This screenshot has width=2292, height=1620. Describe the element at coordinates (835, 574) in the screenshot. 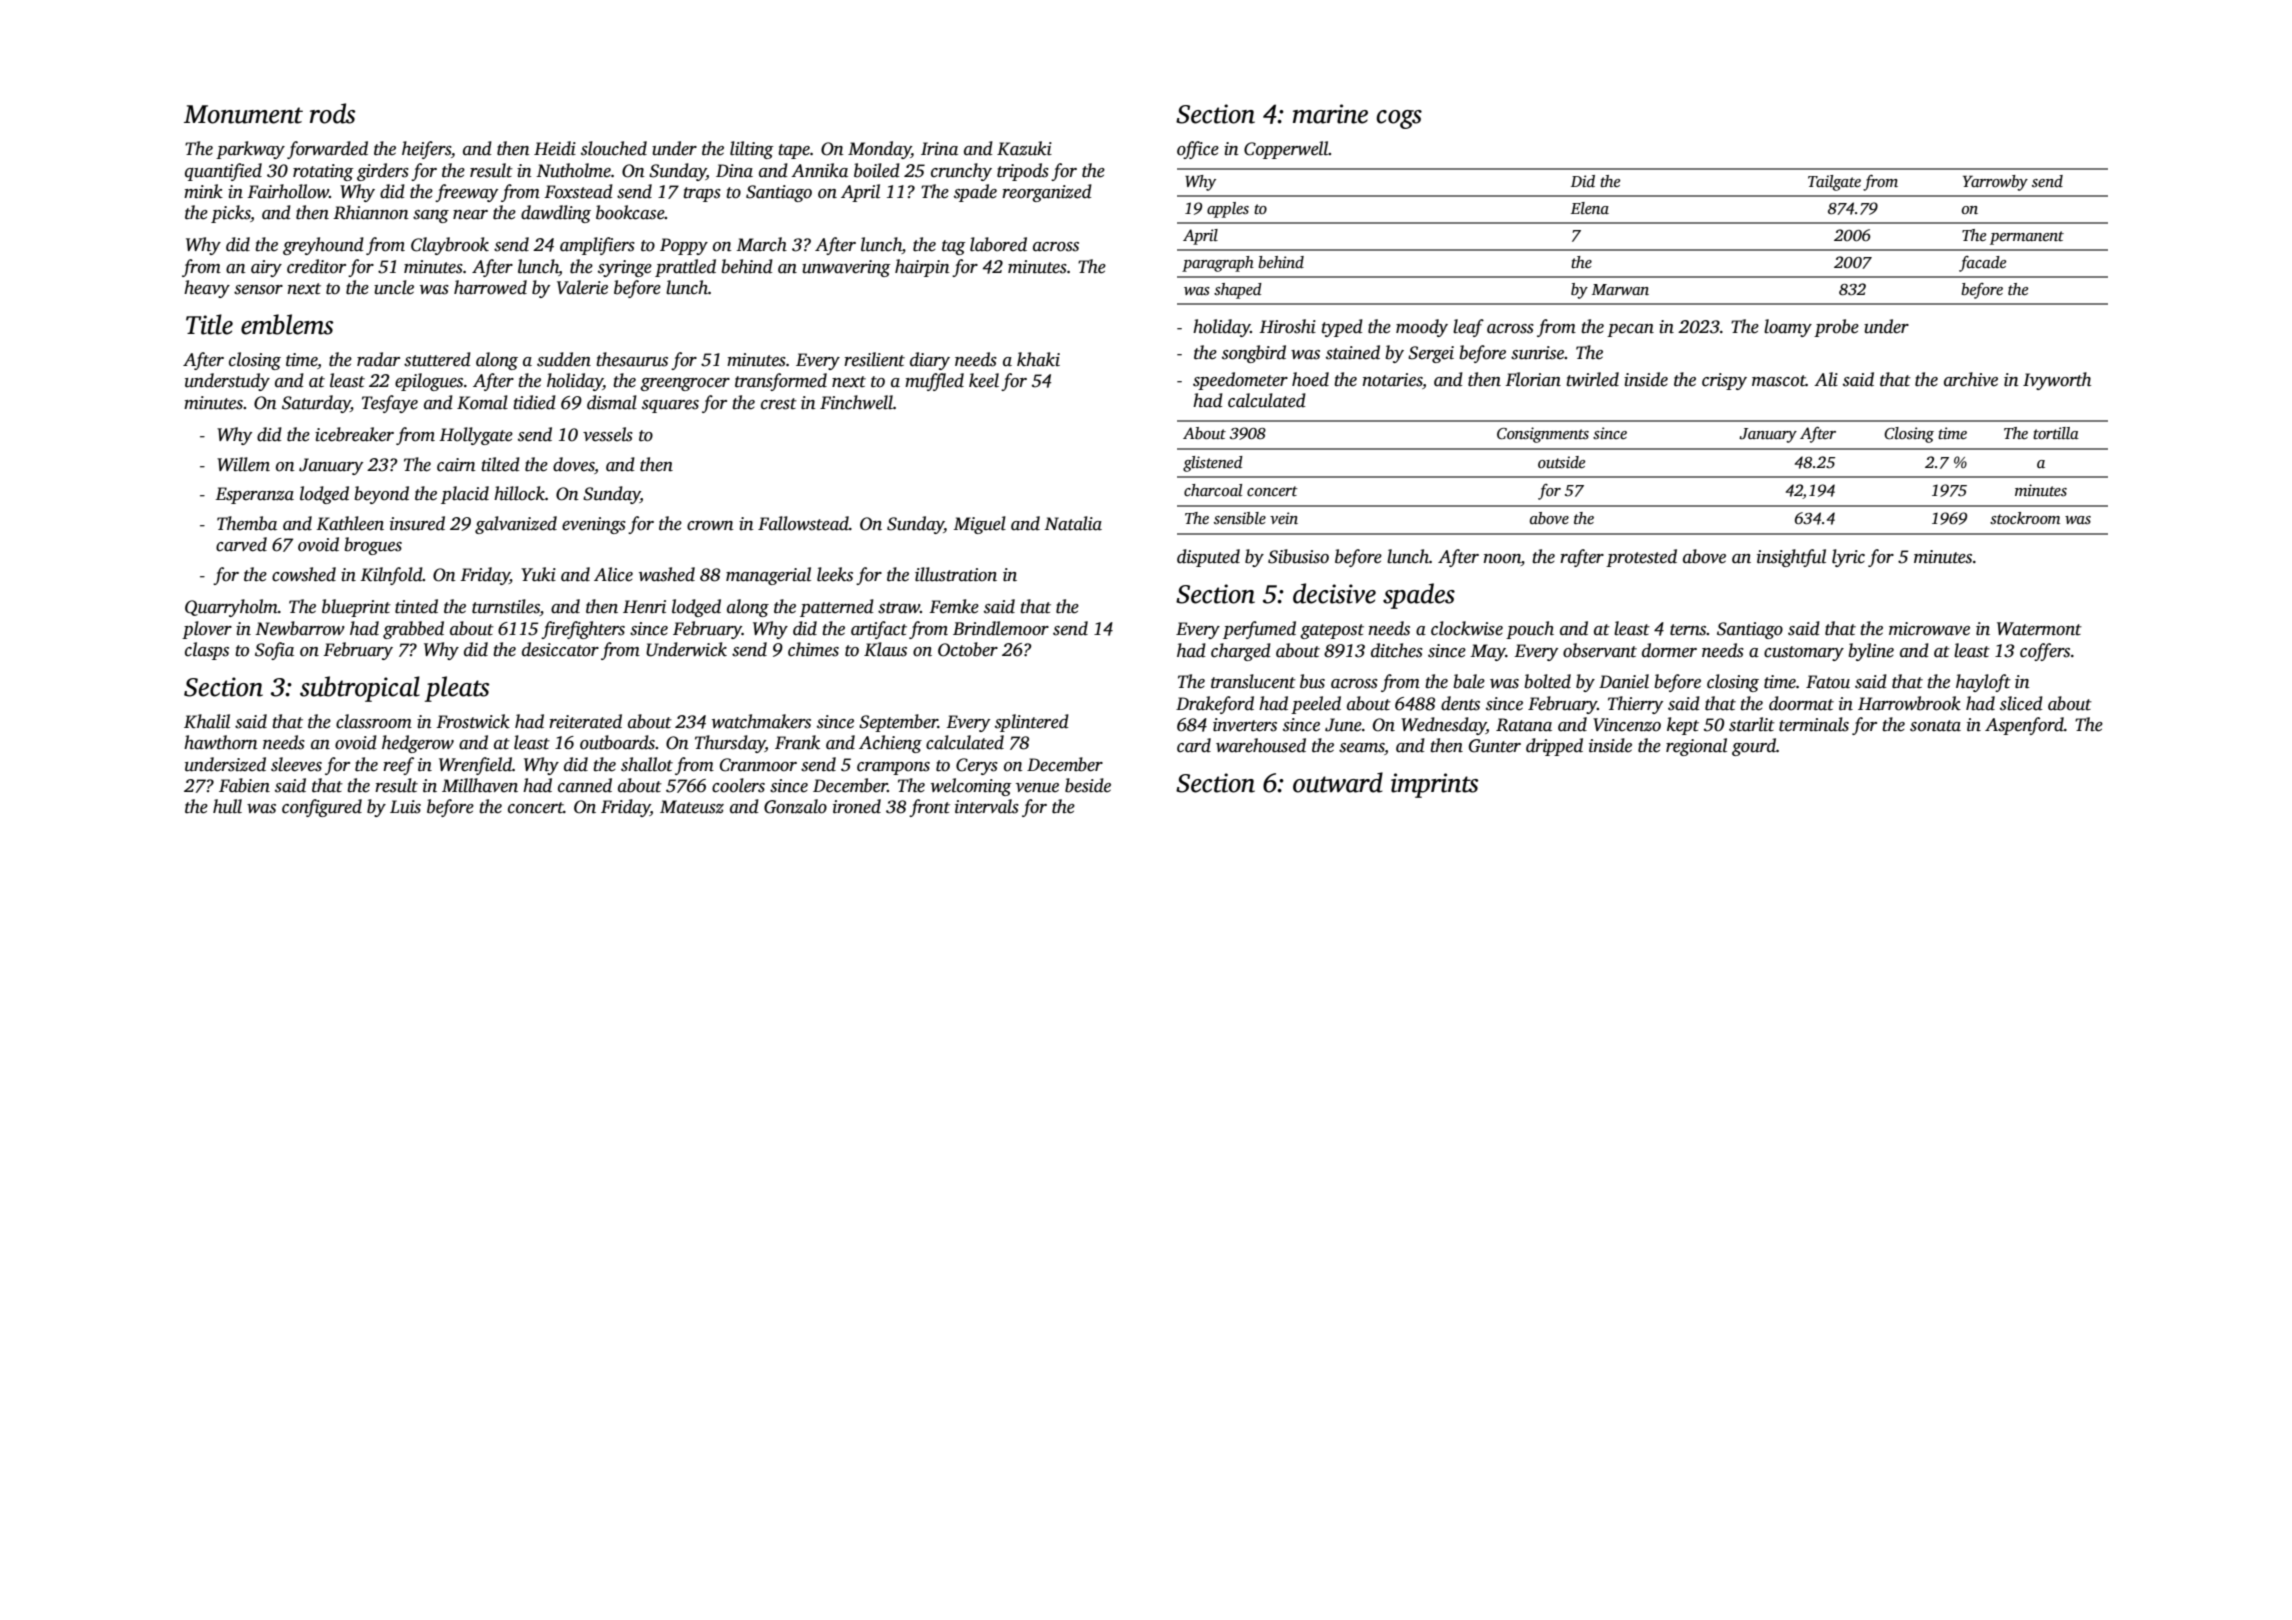

I see `leeks` at that location.
